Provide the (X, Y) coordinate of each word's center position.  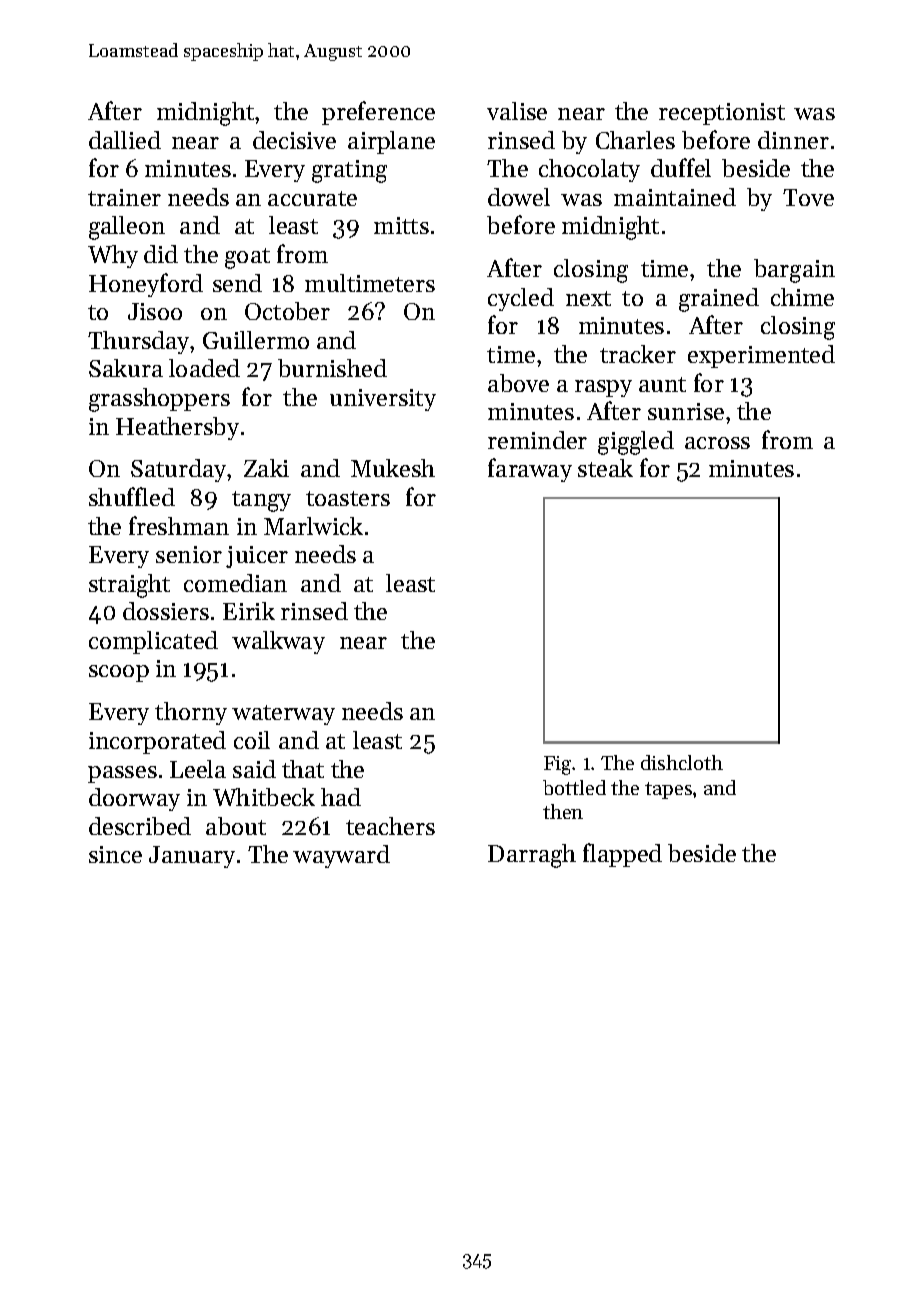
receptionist (722, 114)
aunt (662, 384)
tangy (261, 501)
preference (378, 113)
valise (517, 111)
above (518, 383)
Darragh (532, 856)
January (192, 857)
